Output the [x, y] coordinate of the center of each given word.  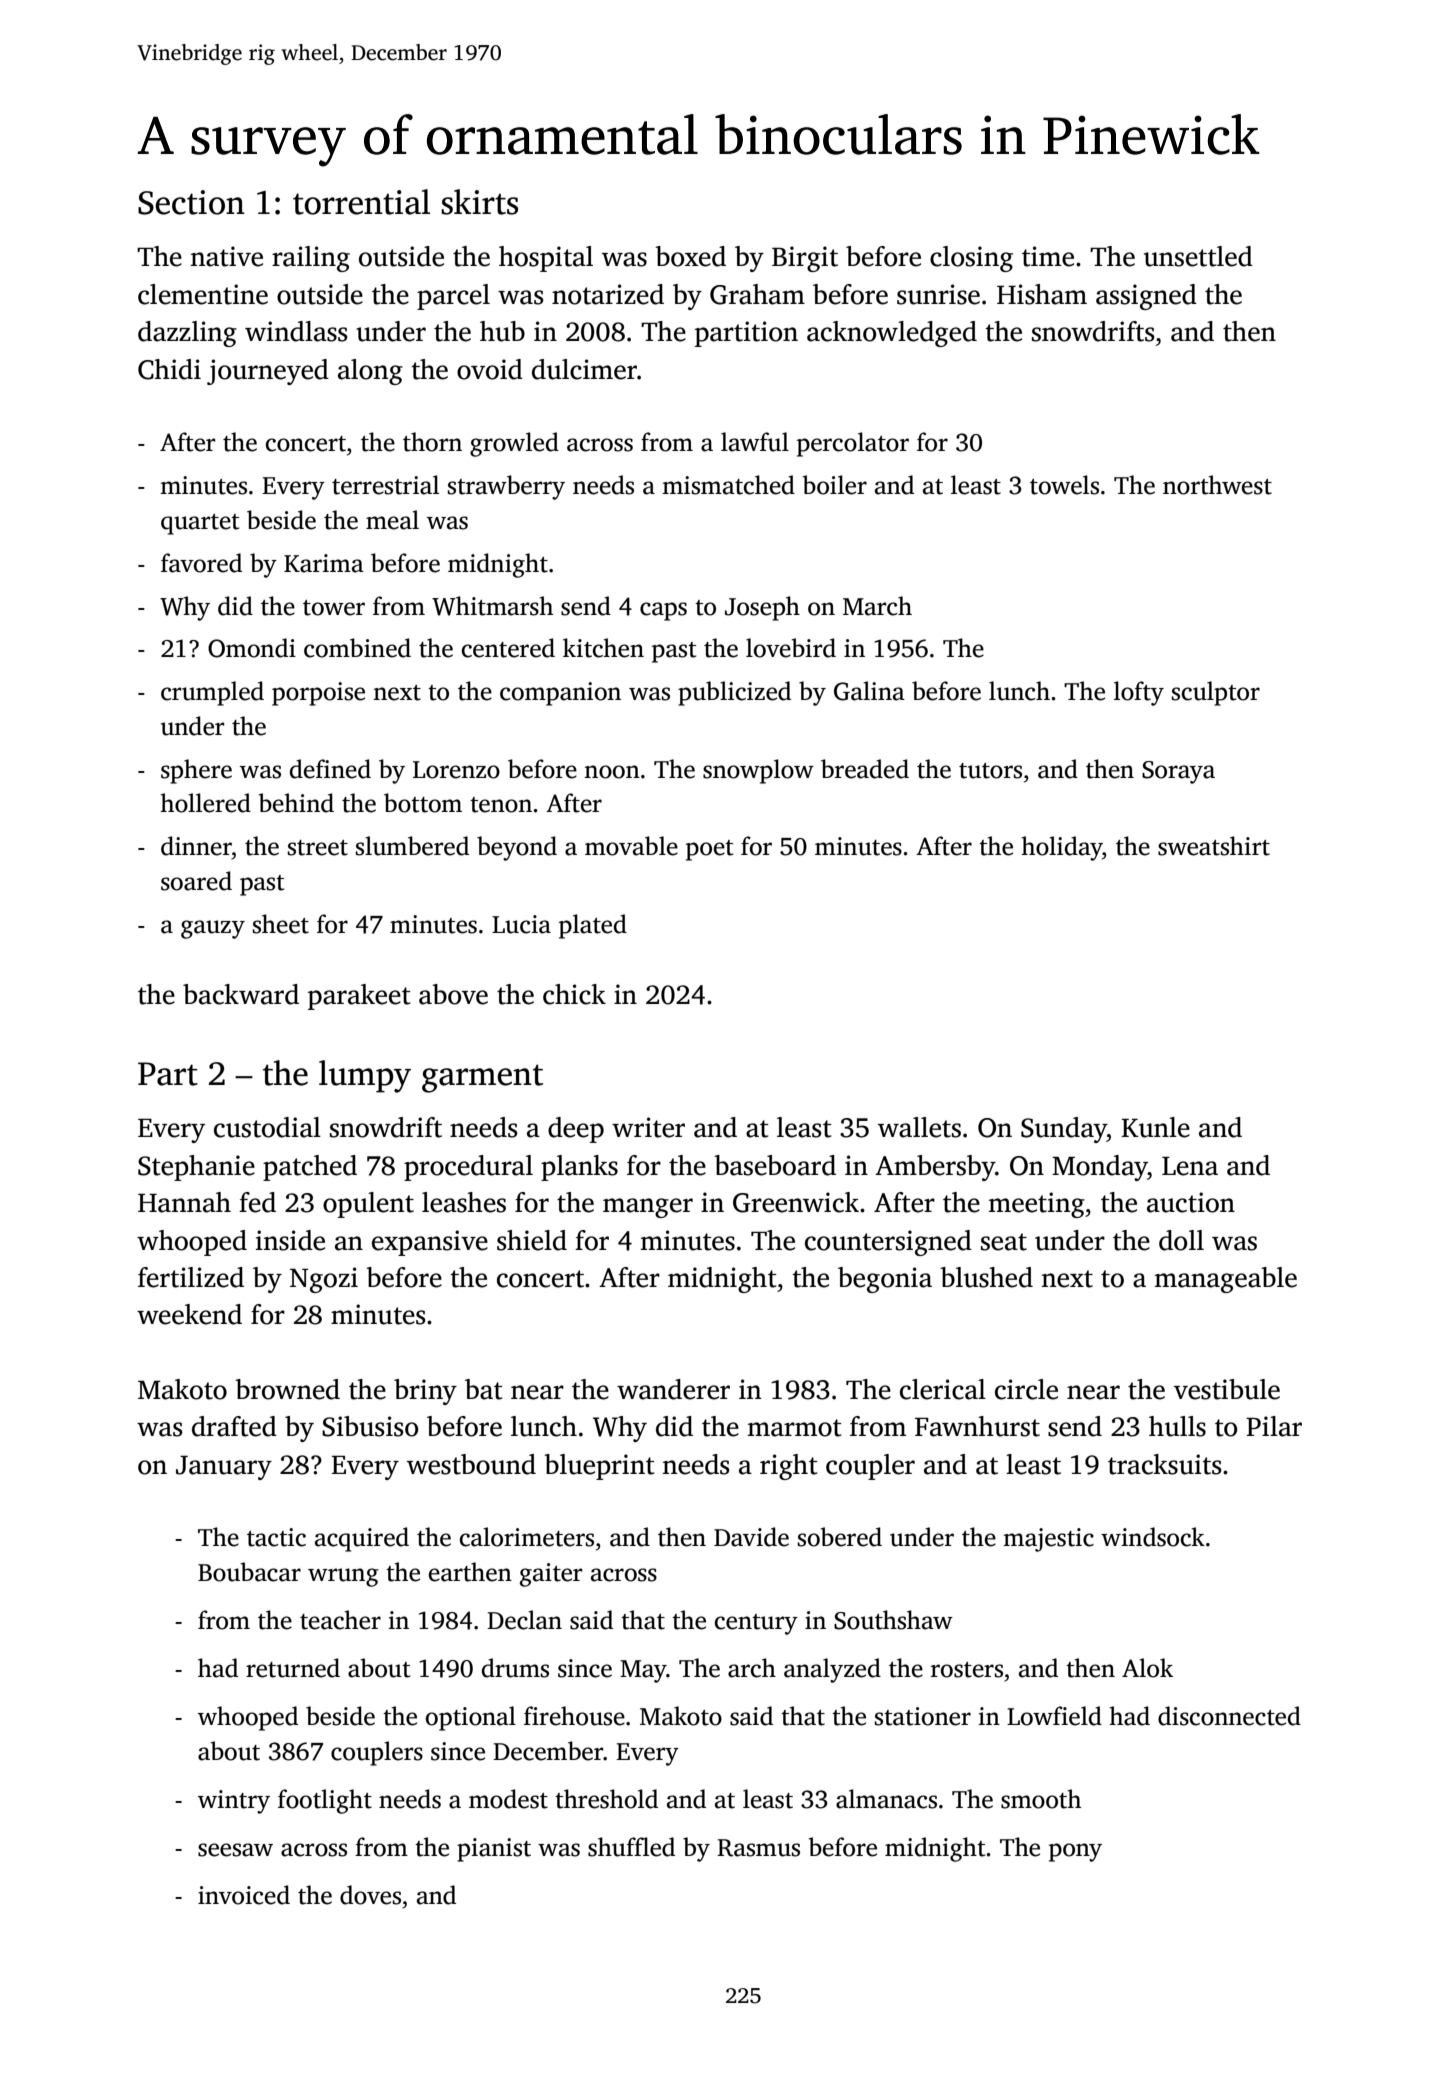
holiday [1062, 848]
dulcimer [584, 369]
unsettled [1198, 256]
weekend [189, 1314]
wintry [234, 1802]
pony [1075, 1852]
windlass [296, 331]
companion [560, 694]
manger [648, 1208]
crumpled [212, 693]
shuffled [631, 1847]
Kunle [1156, 1127]
